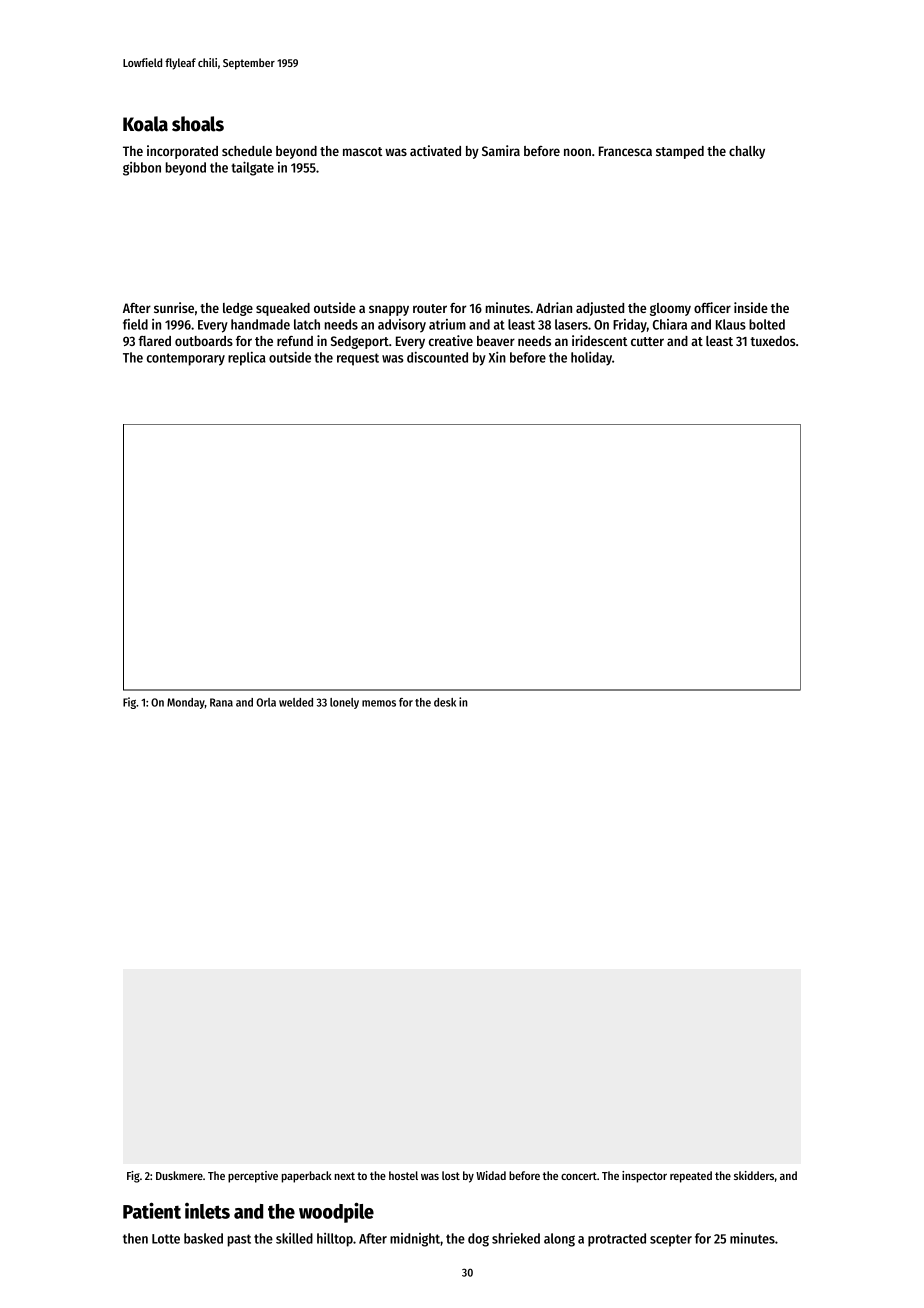 This image has height=1308, width=924. Describe the element at coordinates (379, 703) in the image. I see `memos` at that location.
